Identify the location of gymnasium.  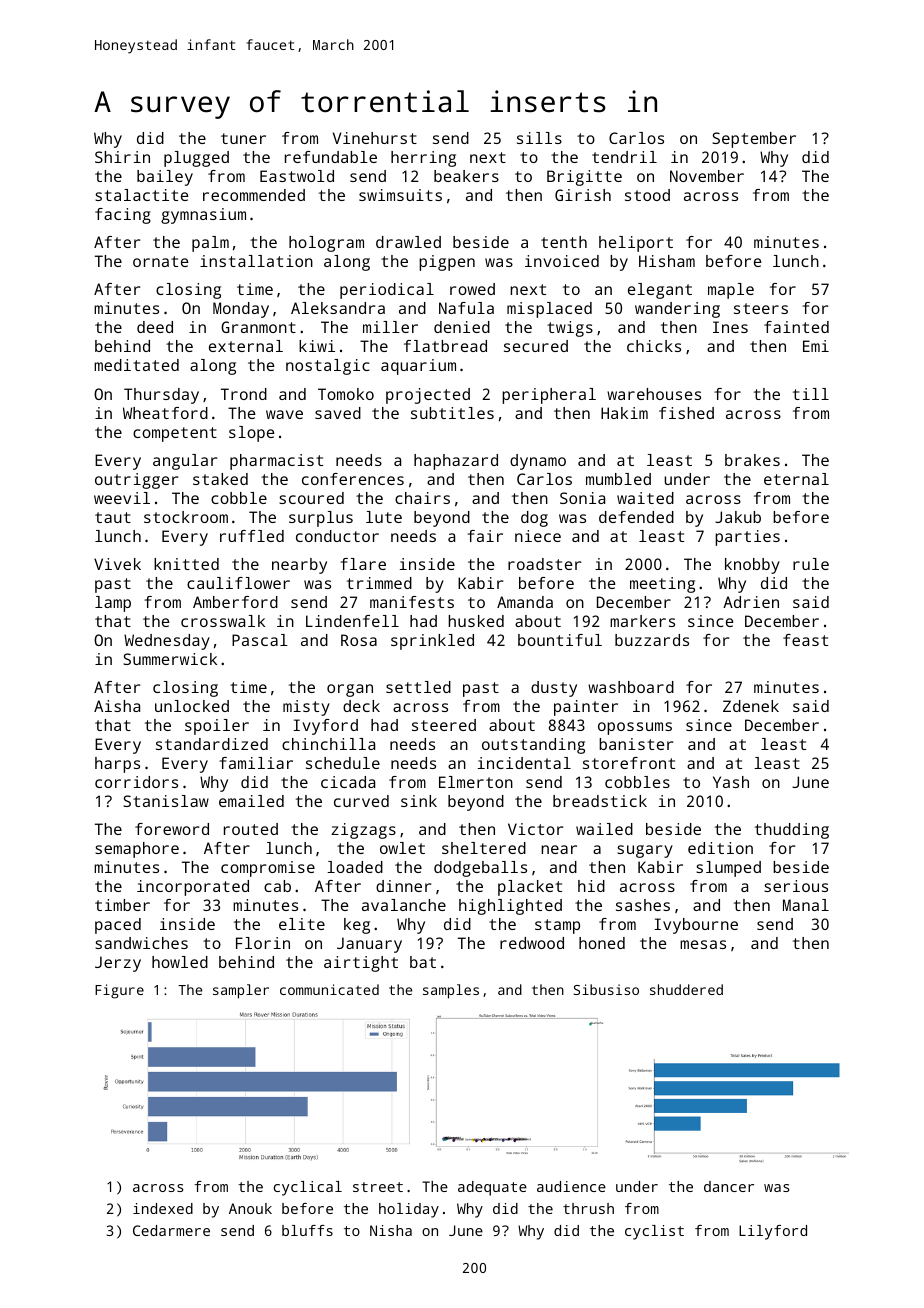
(203, 216).
